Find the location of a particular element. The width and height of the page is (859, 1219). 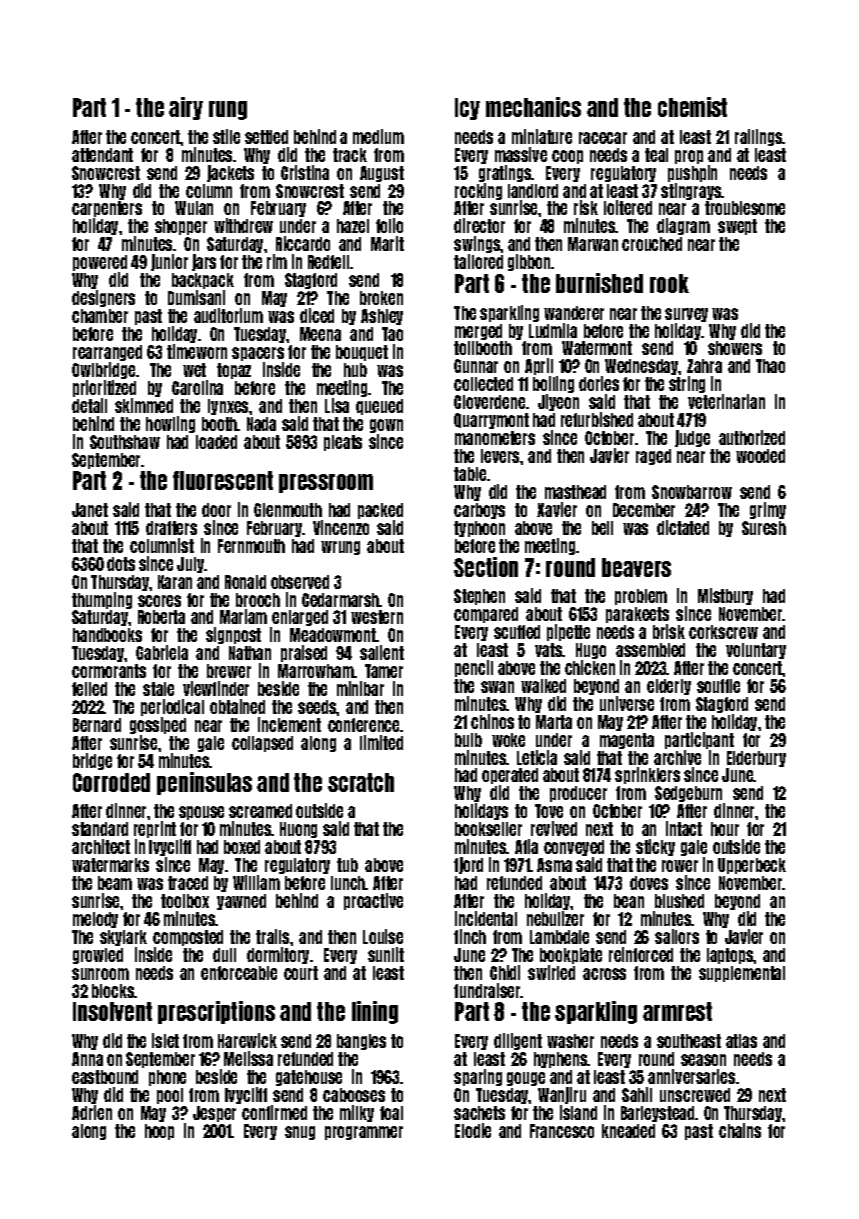

troublesome is located at coordinates (745, 208).
